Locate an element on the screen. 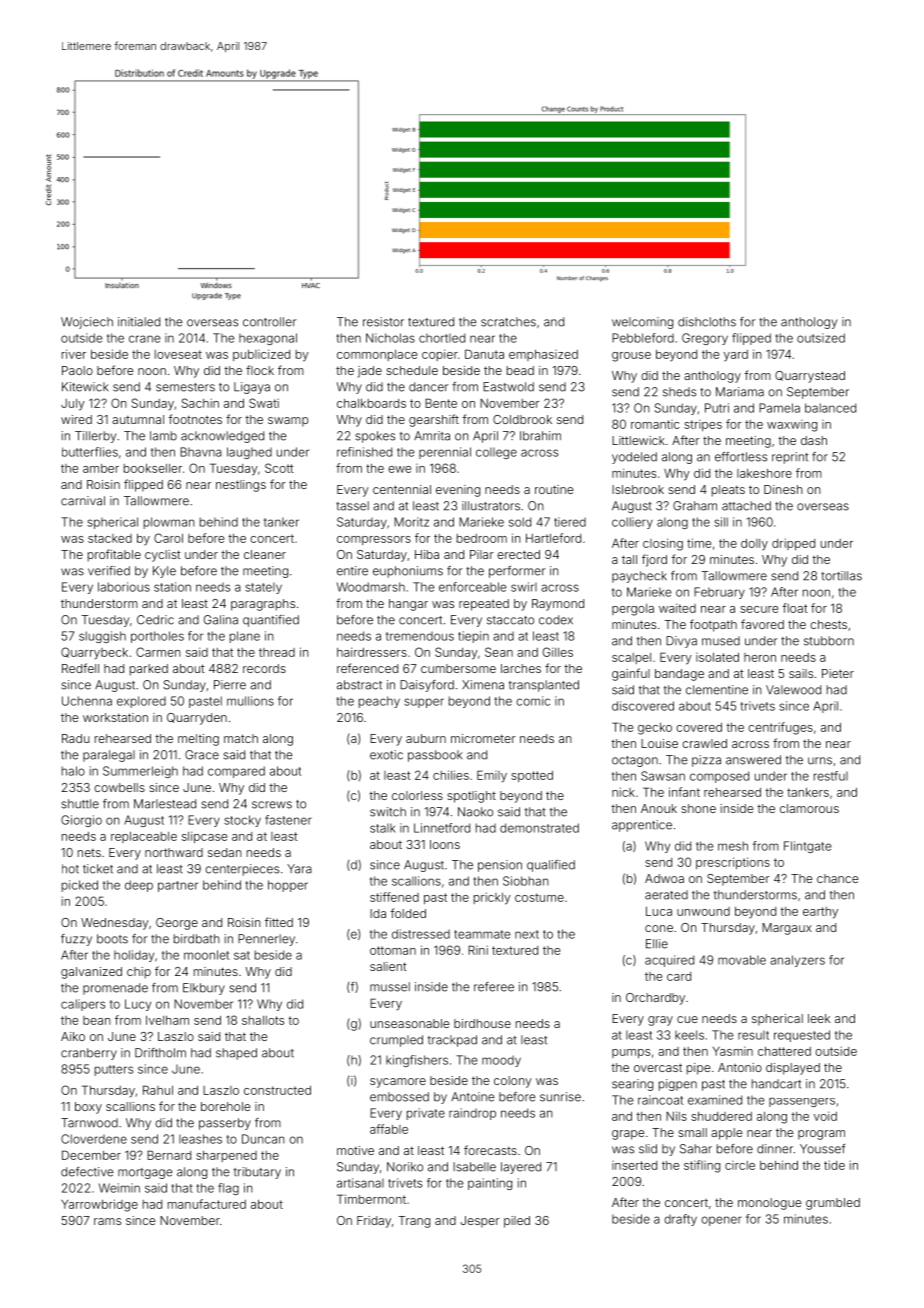 The image size is (924, 1308). Orchardby is located at coordinates (655, 999).
